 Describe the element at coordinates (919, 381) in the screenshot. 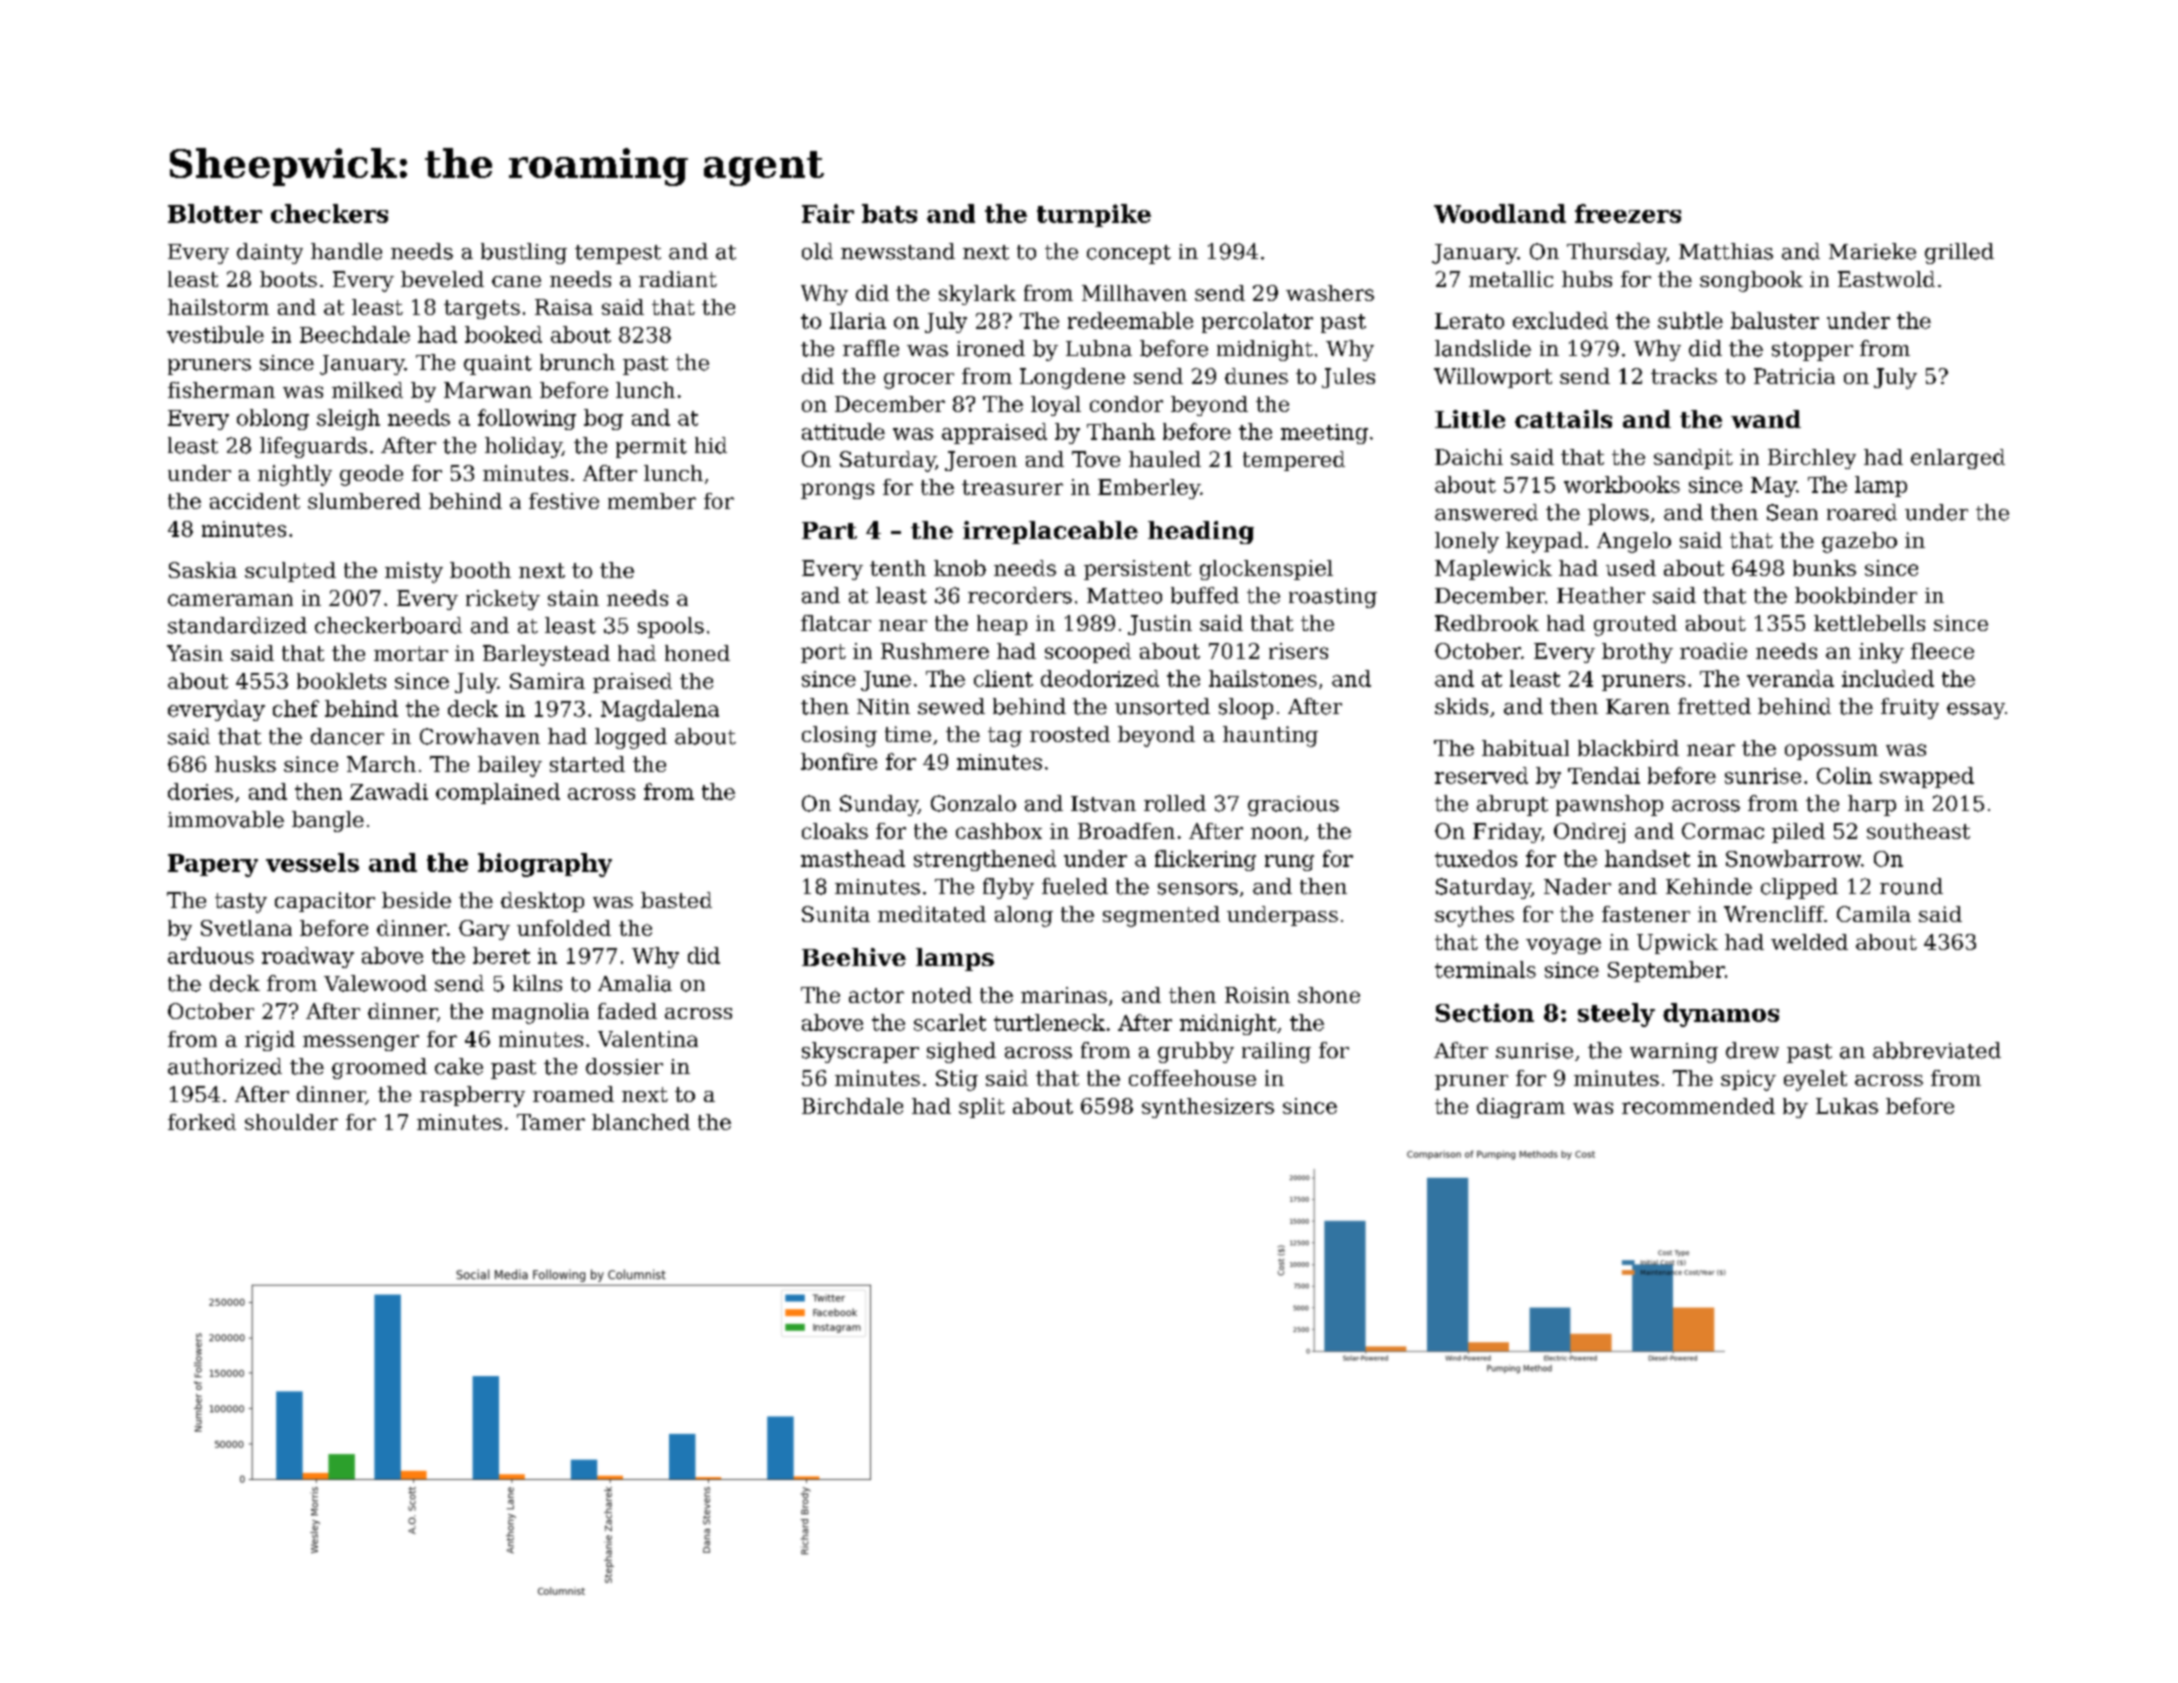

I see `grocer` at that location.
